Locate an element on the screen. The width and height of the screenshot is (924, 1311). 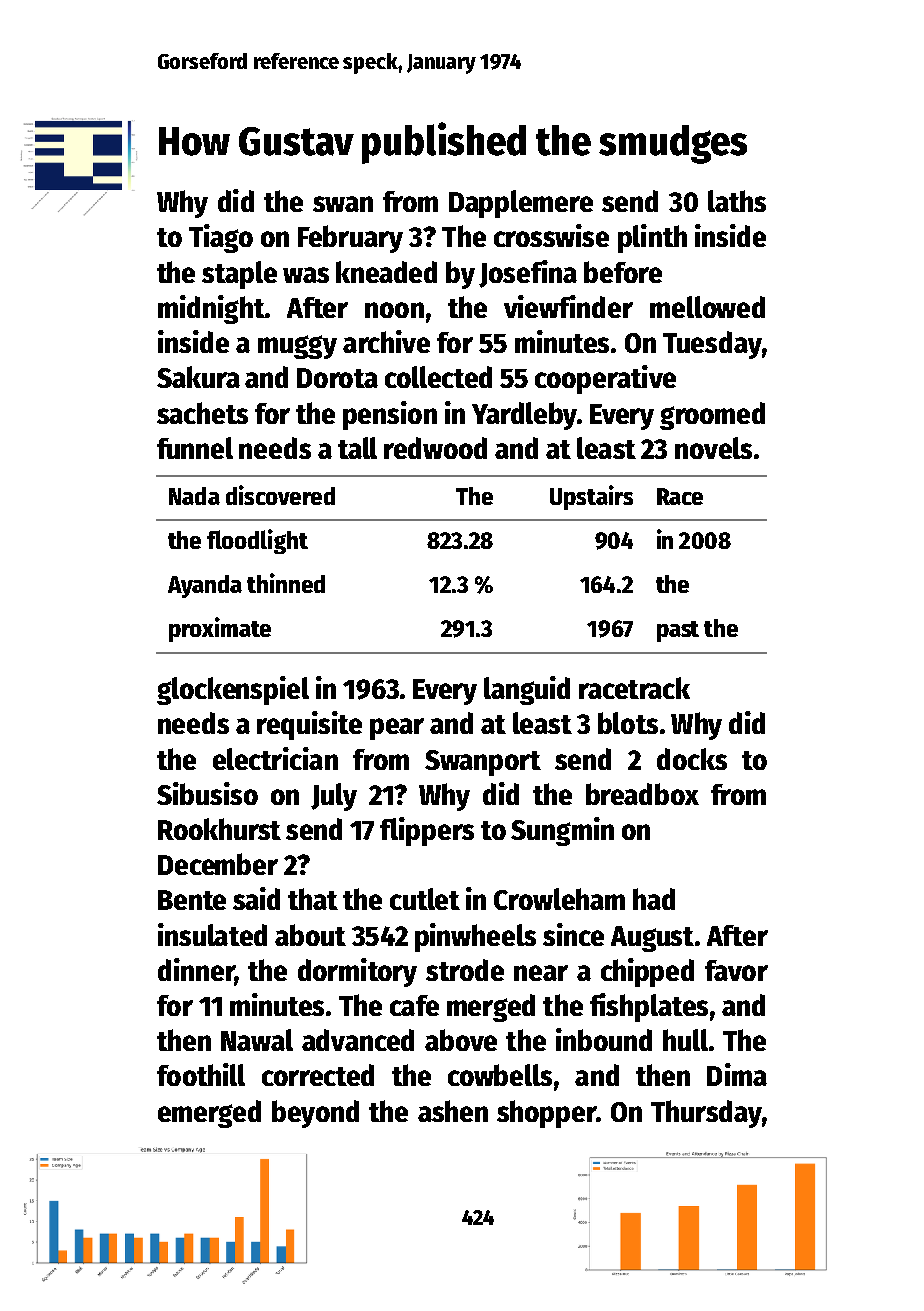
was is located at coordinates (306, 275).
